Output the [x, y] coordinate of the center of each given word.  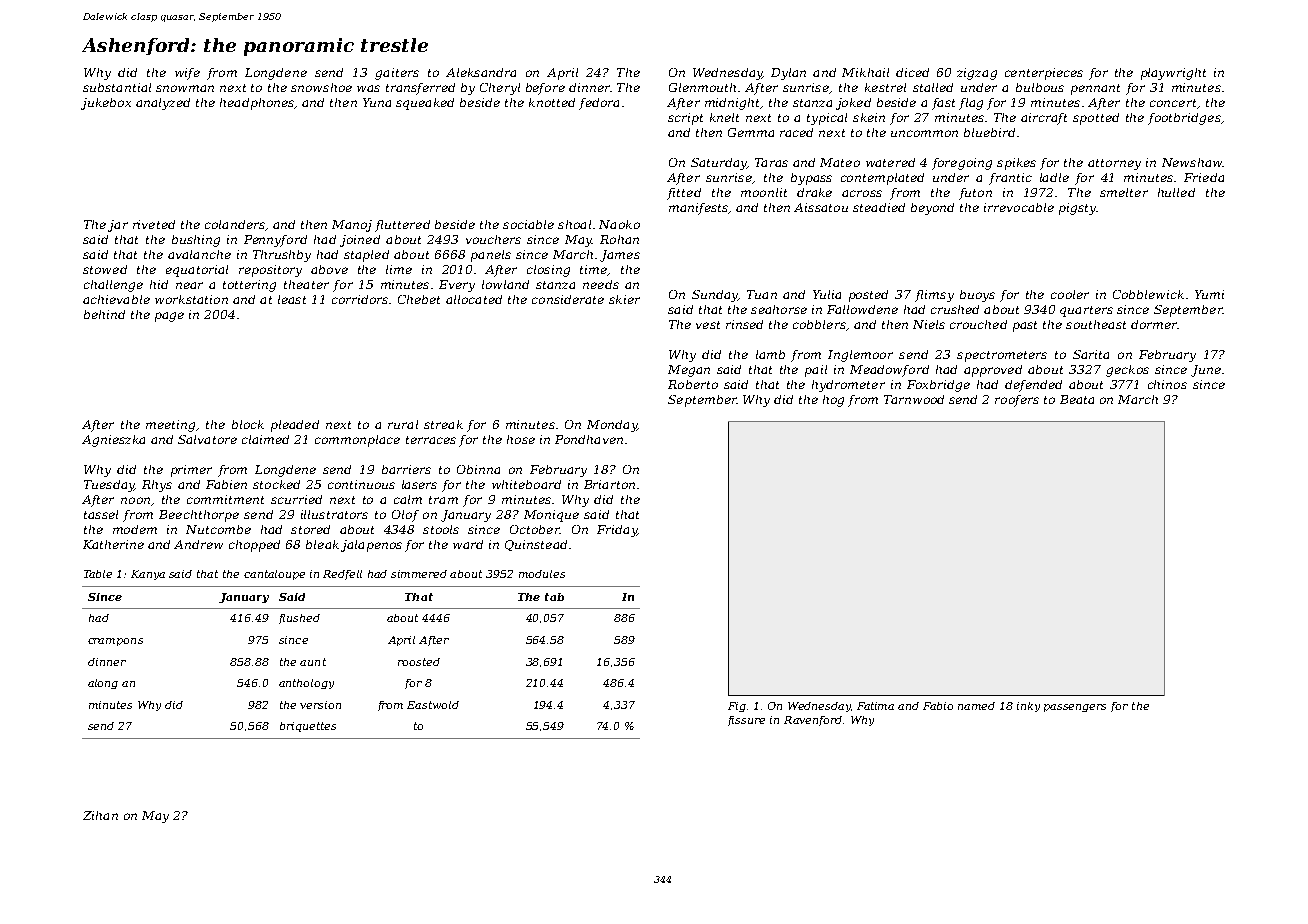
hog [833, 401]
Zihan [100, 815]
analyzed [163, 104]
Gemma [751, 132]
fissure [746, 721]
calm [408, 499]
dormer [1154, 324]
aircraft [1044, 119]
